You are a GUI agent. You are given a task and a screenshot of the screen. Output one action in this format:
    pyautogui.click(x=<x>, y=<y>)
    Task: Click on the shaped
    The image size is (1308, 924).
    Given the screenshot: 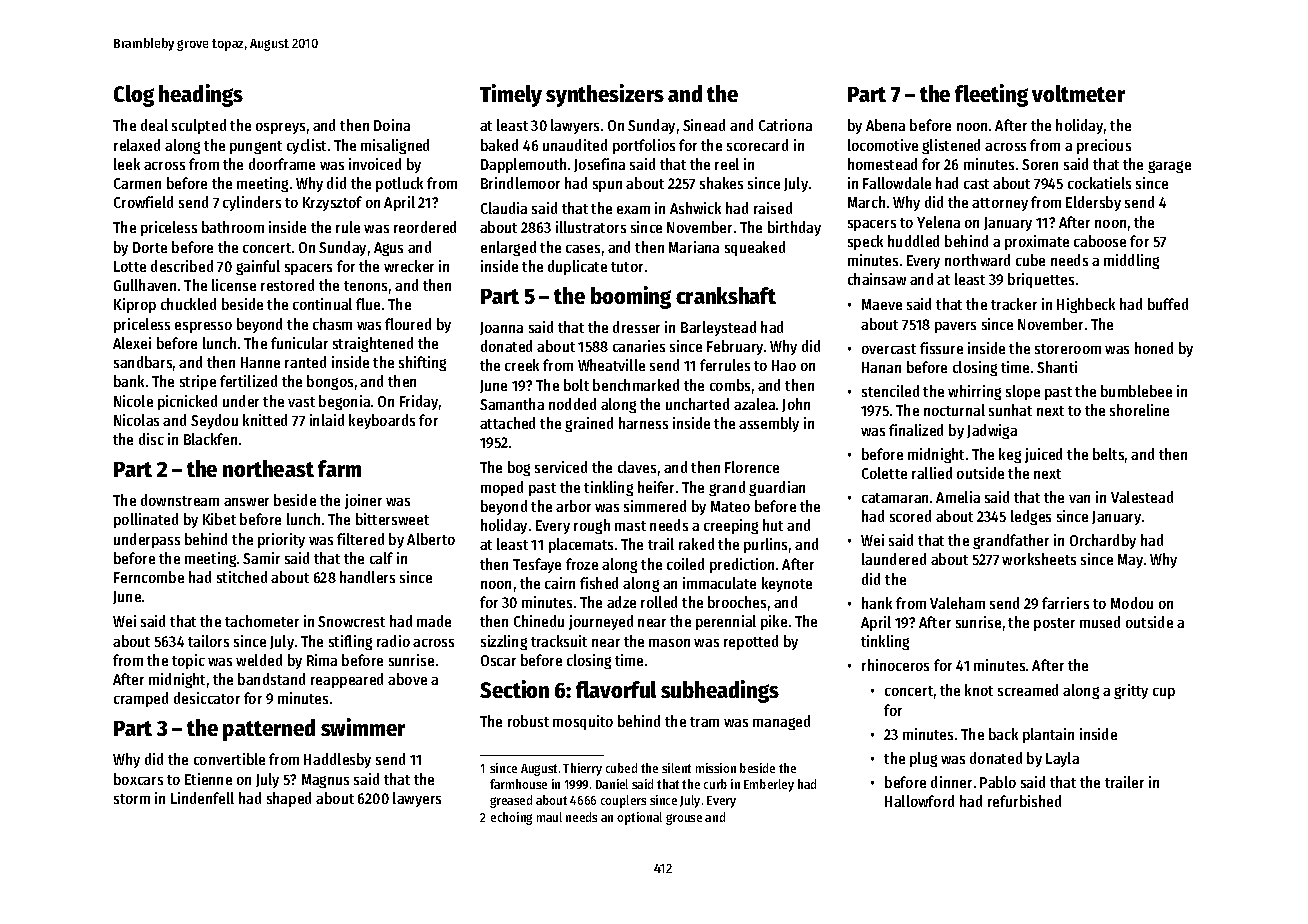 What is the action you would take?
    pyautogui.click(x=289, y=799)
